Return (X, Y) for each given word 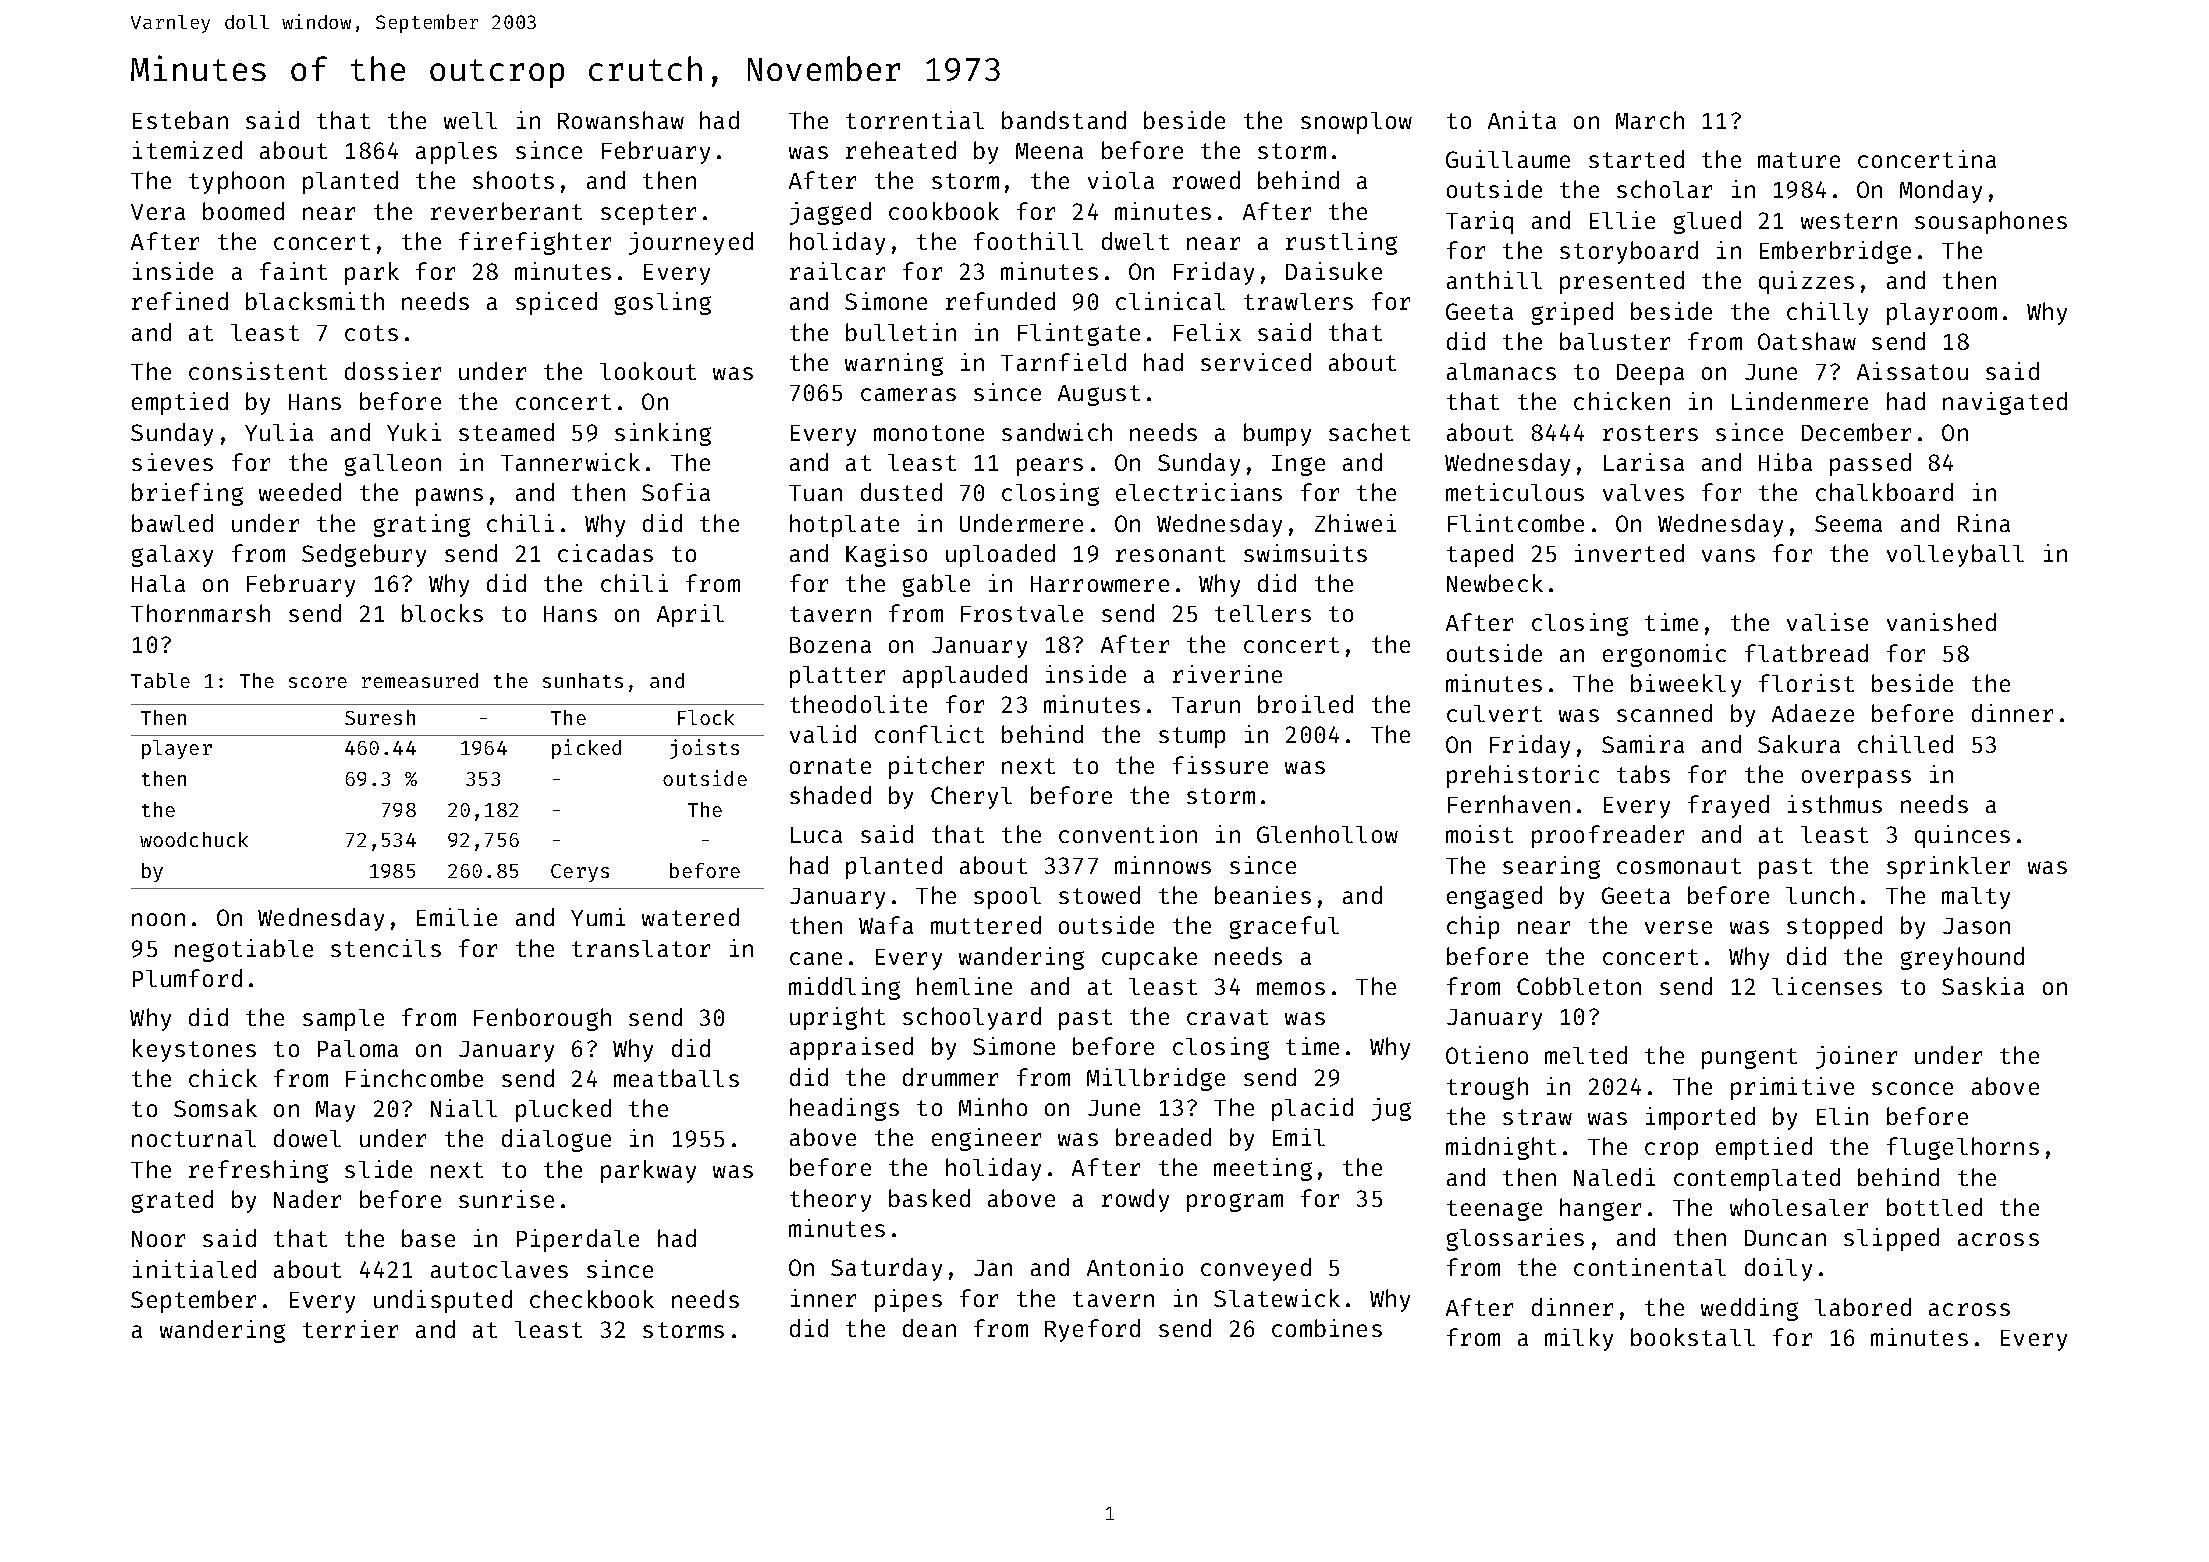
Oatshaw (1807, 341)
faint (293, 271)
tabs (1643, 774)
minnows (1163, 865)
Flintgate (1079, 334)
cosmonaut (1679, 866)
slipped (1891, 1239)
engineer (986, 1139)
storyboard (1629, 252)
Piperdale (578, 1240)
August (1099, 395)
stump (1192, 737)
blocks (442, 613)
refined (180, 301)
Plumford (187, 978)
